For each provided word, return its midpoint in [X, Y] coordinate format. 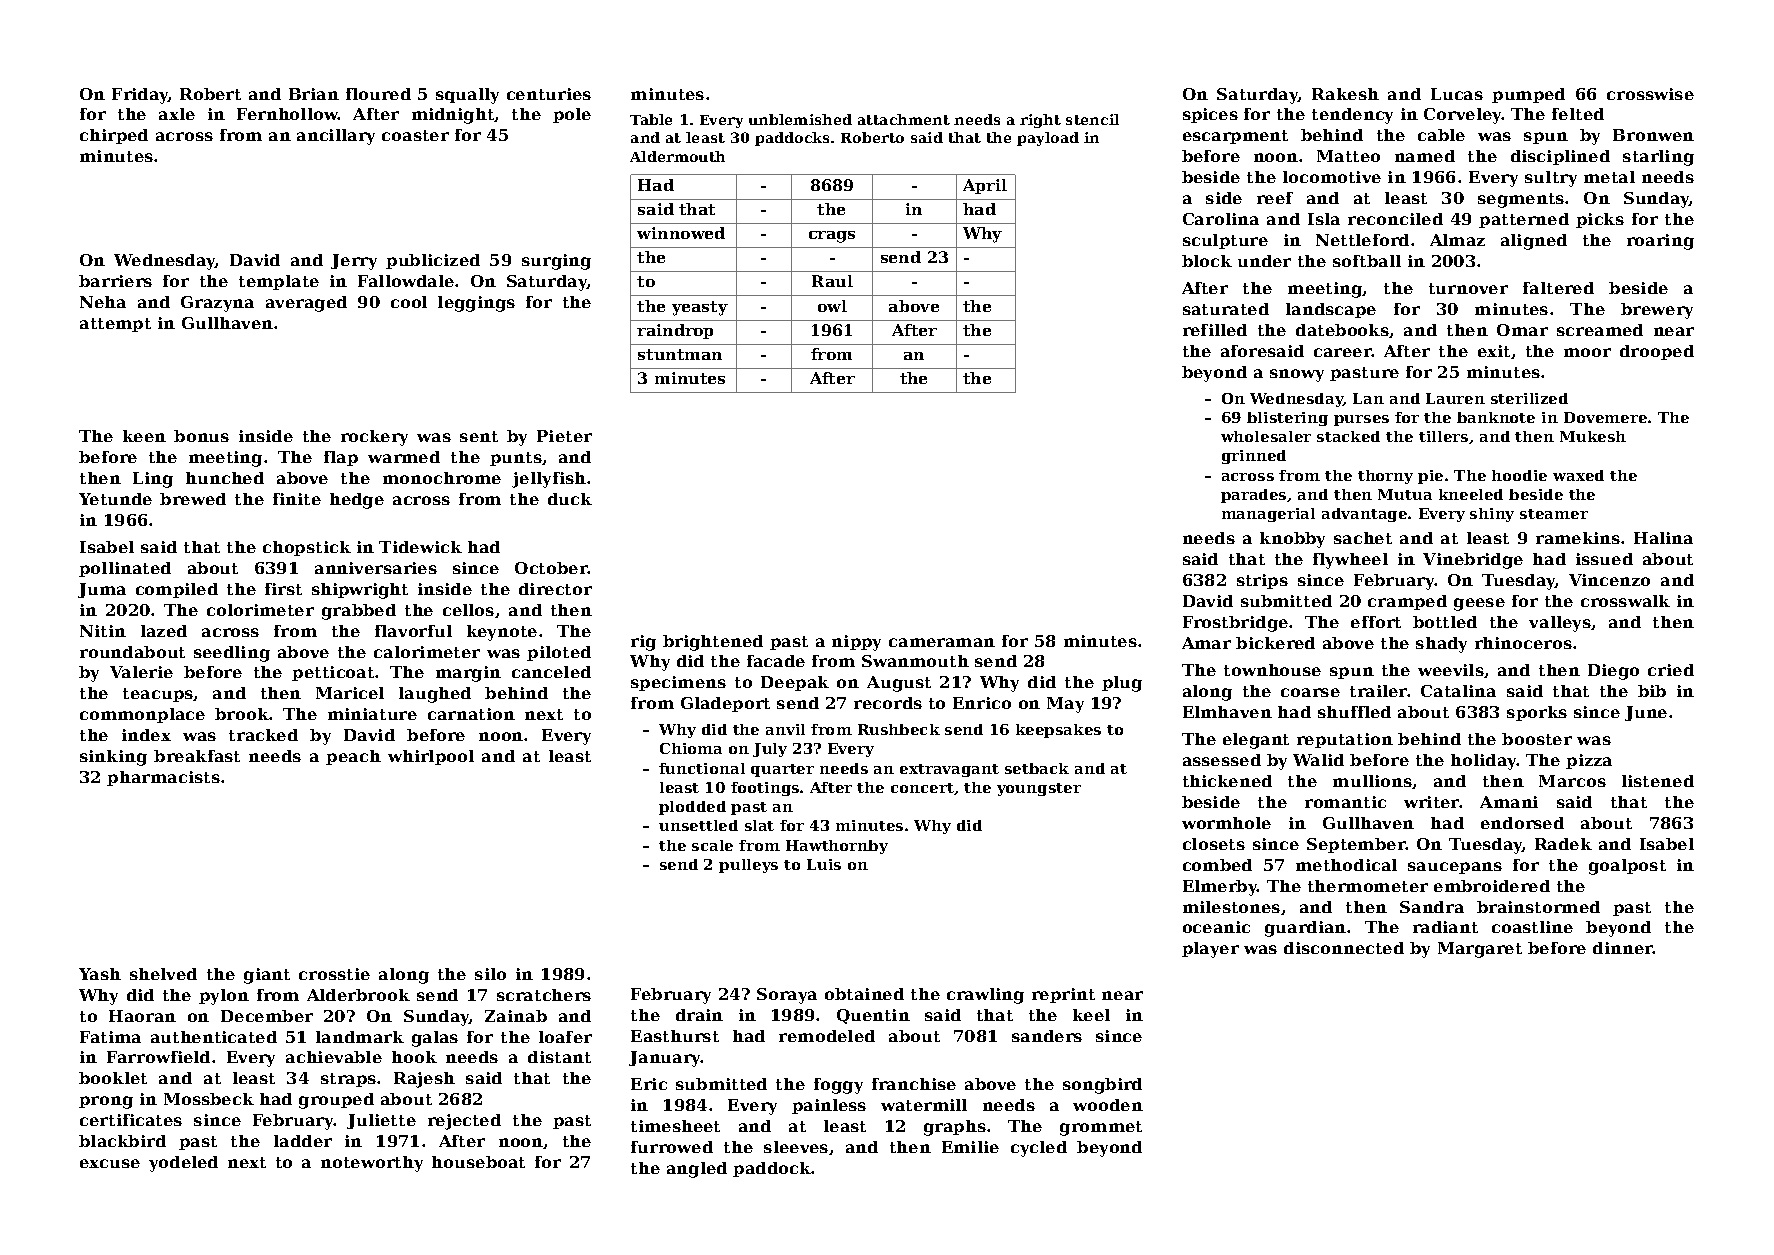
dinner [1623, 948]
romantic [1345, 802]
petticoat [334, 673]
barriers [115, 281]
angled [697, 1170]
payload [1048, 139]
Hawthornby [837, 847]
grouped [336, 1101]
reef [1275, 198]
